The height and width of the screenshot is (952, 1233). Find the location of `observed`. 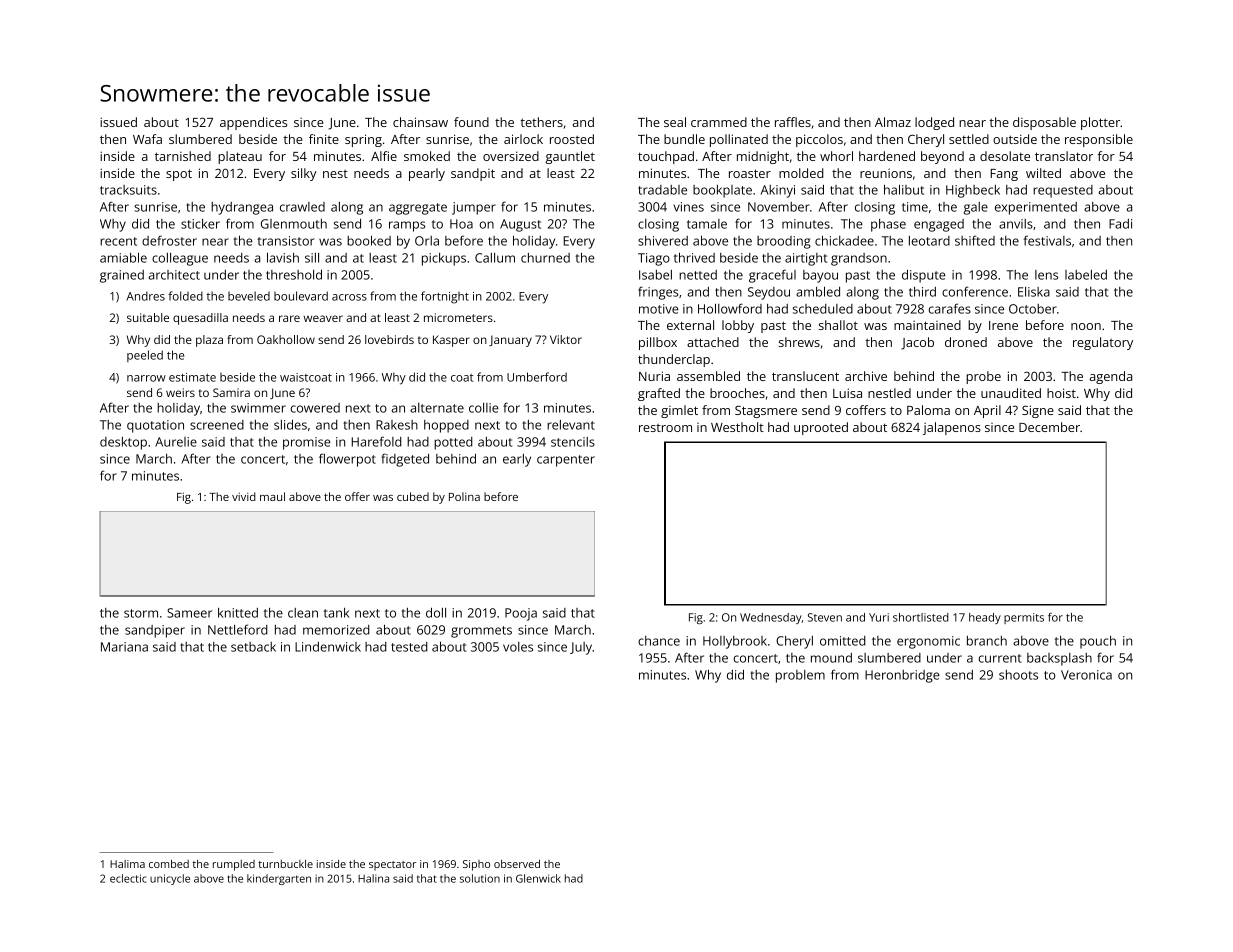

observed is located at coordinates (517, 863).
